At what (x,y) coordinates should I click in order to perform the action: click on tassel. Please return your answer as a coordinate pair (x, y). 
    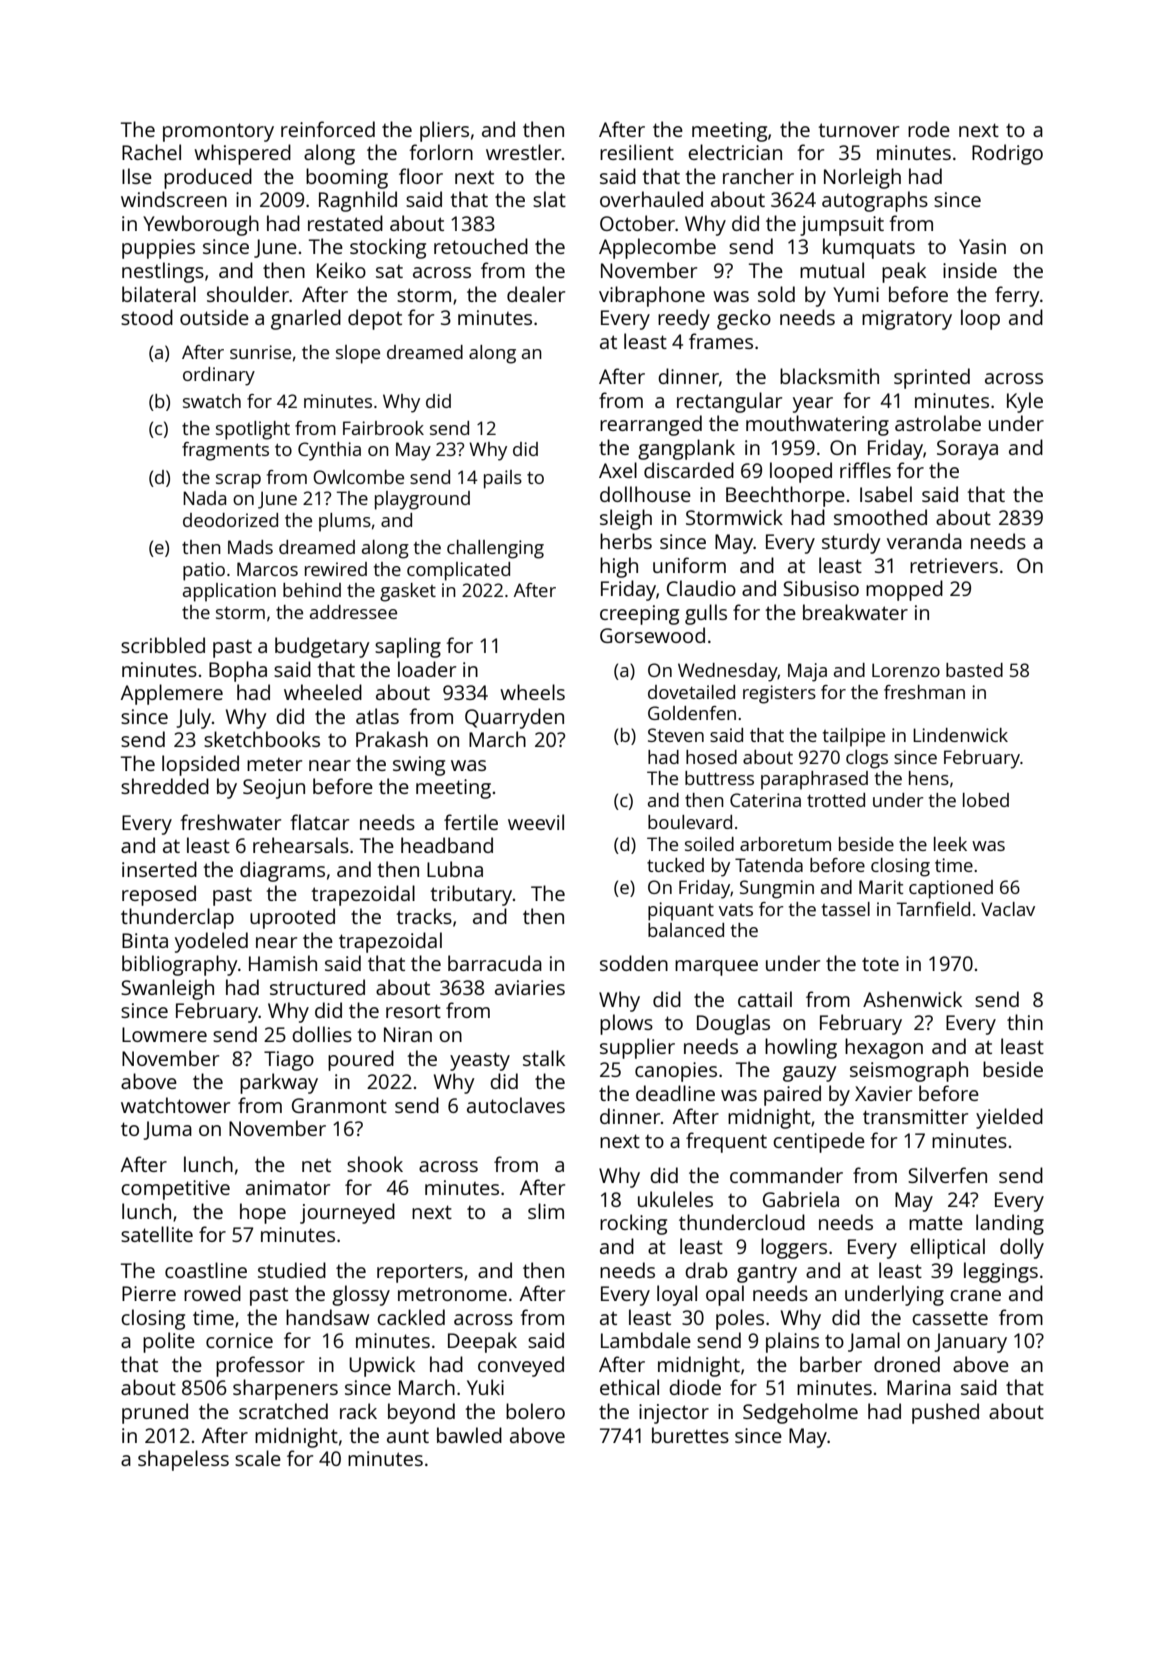
    Looking at the image, I should click on (846, 909).
